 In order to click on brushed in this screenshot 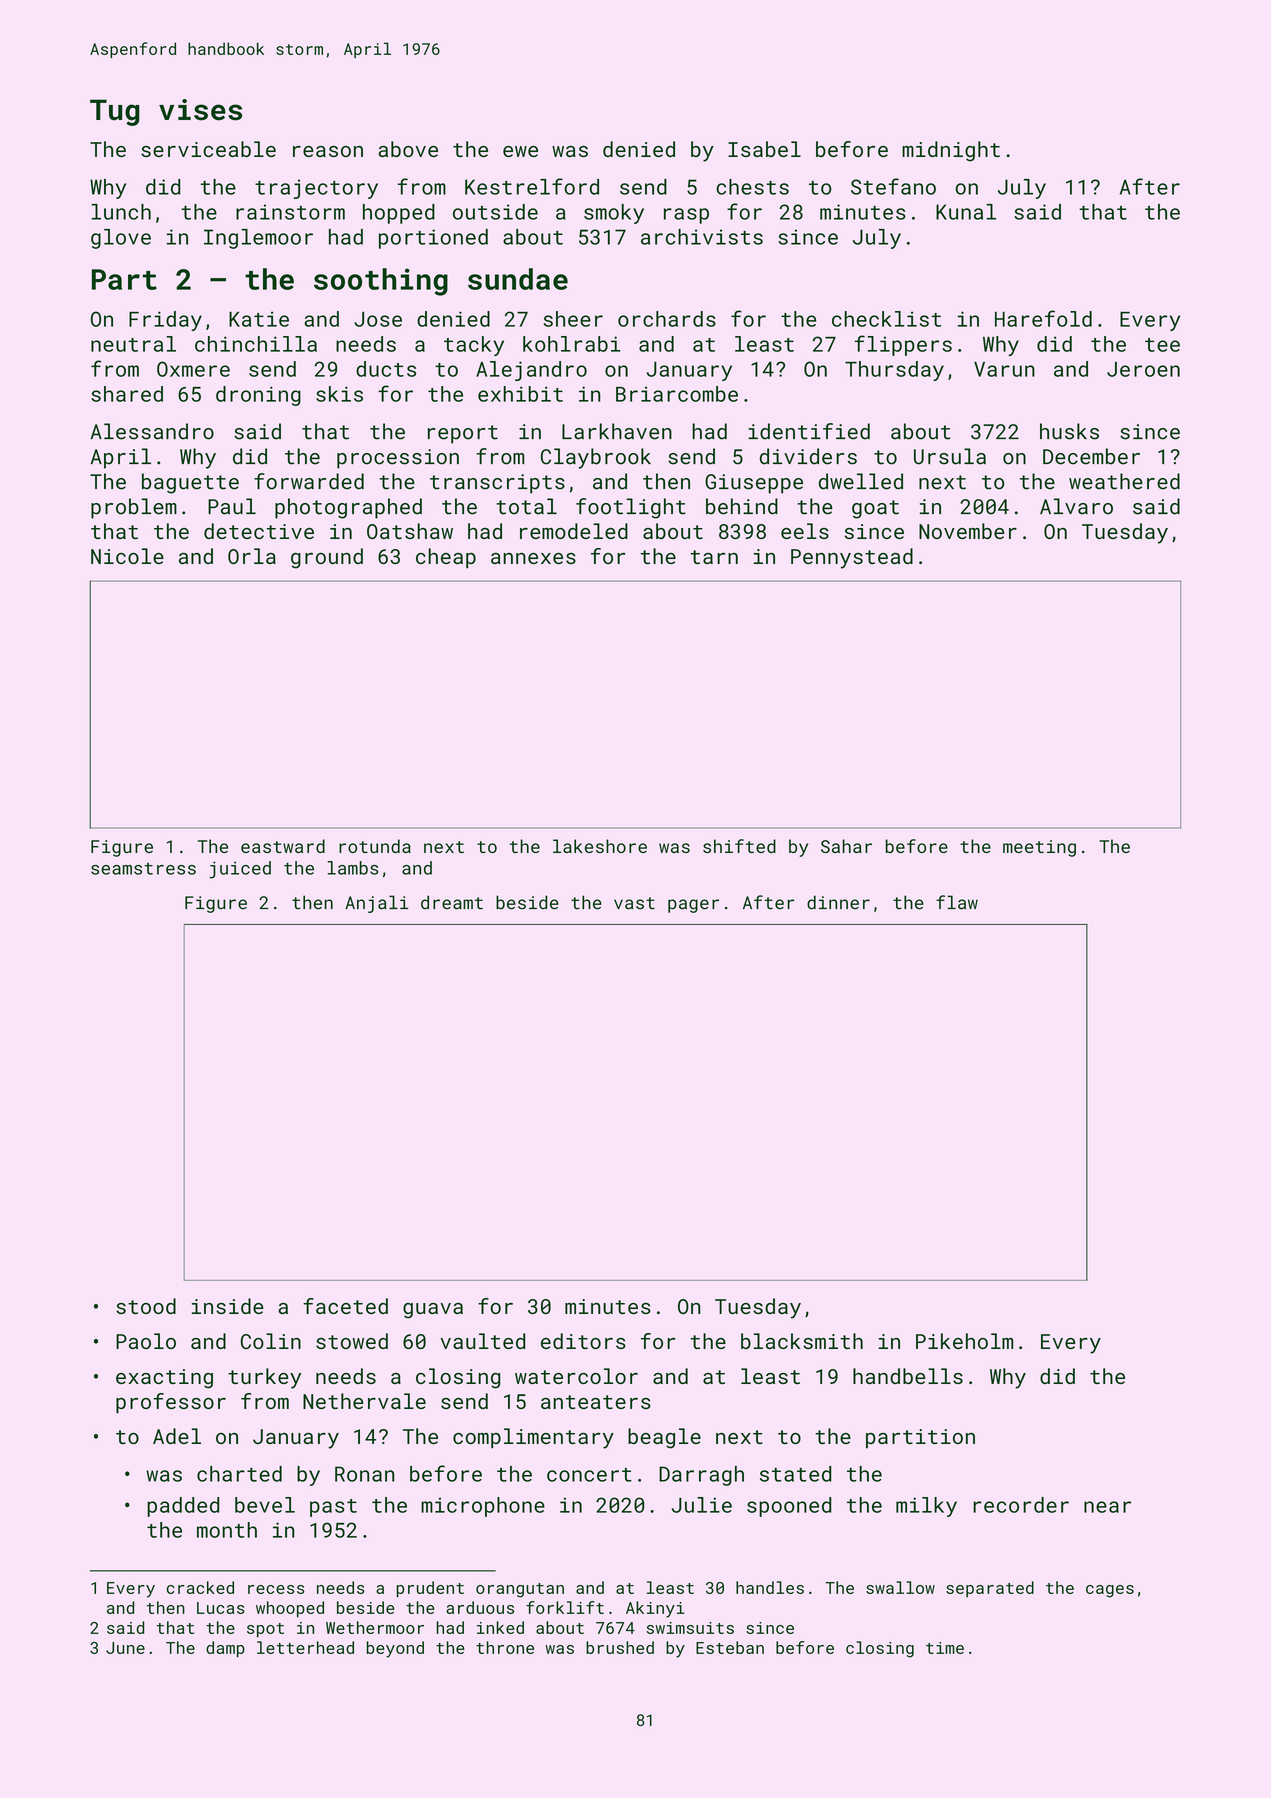, I will do `click(620, 1647)`.
